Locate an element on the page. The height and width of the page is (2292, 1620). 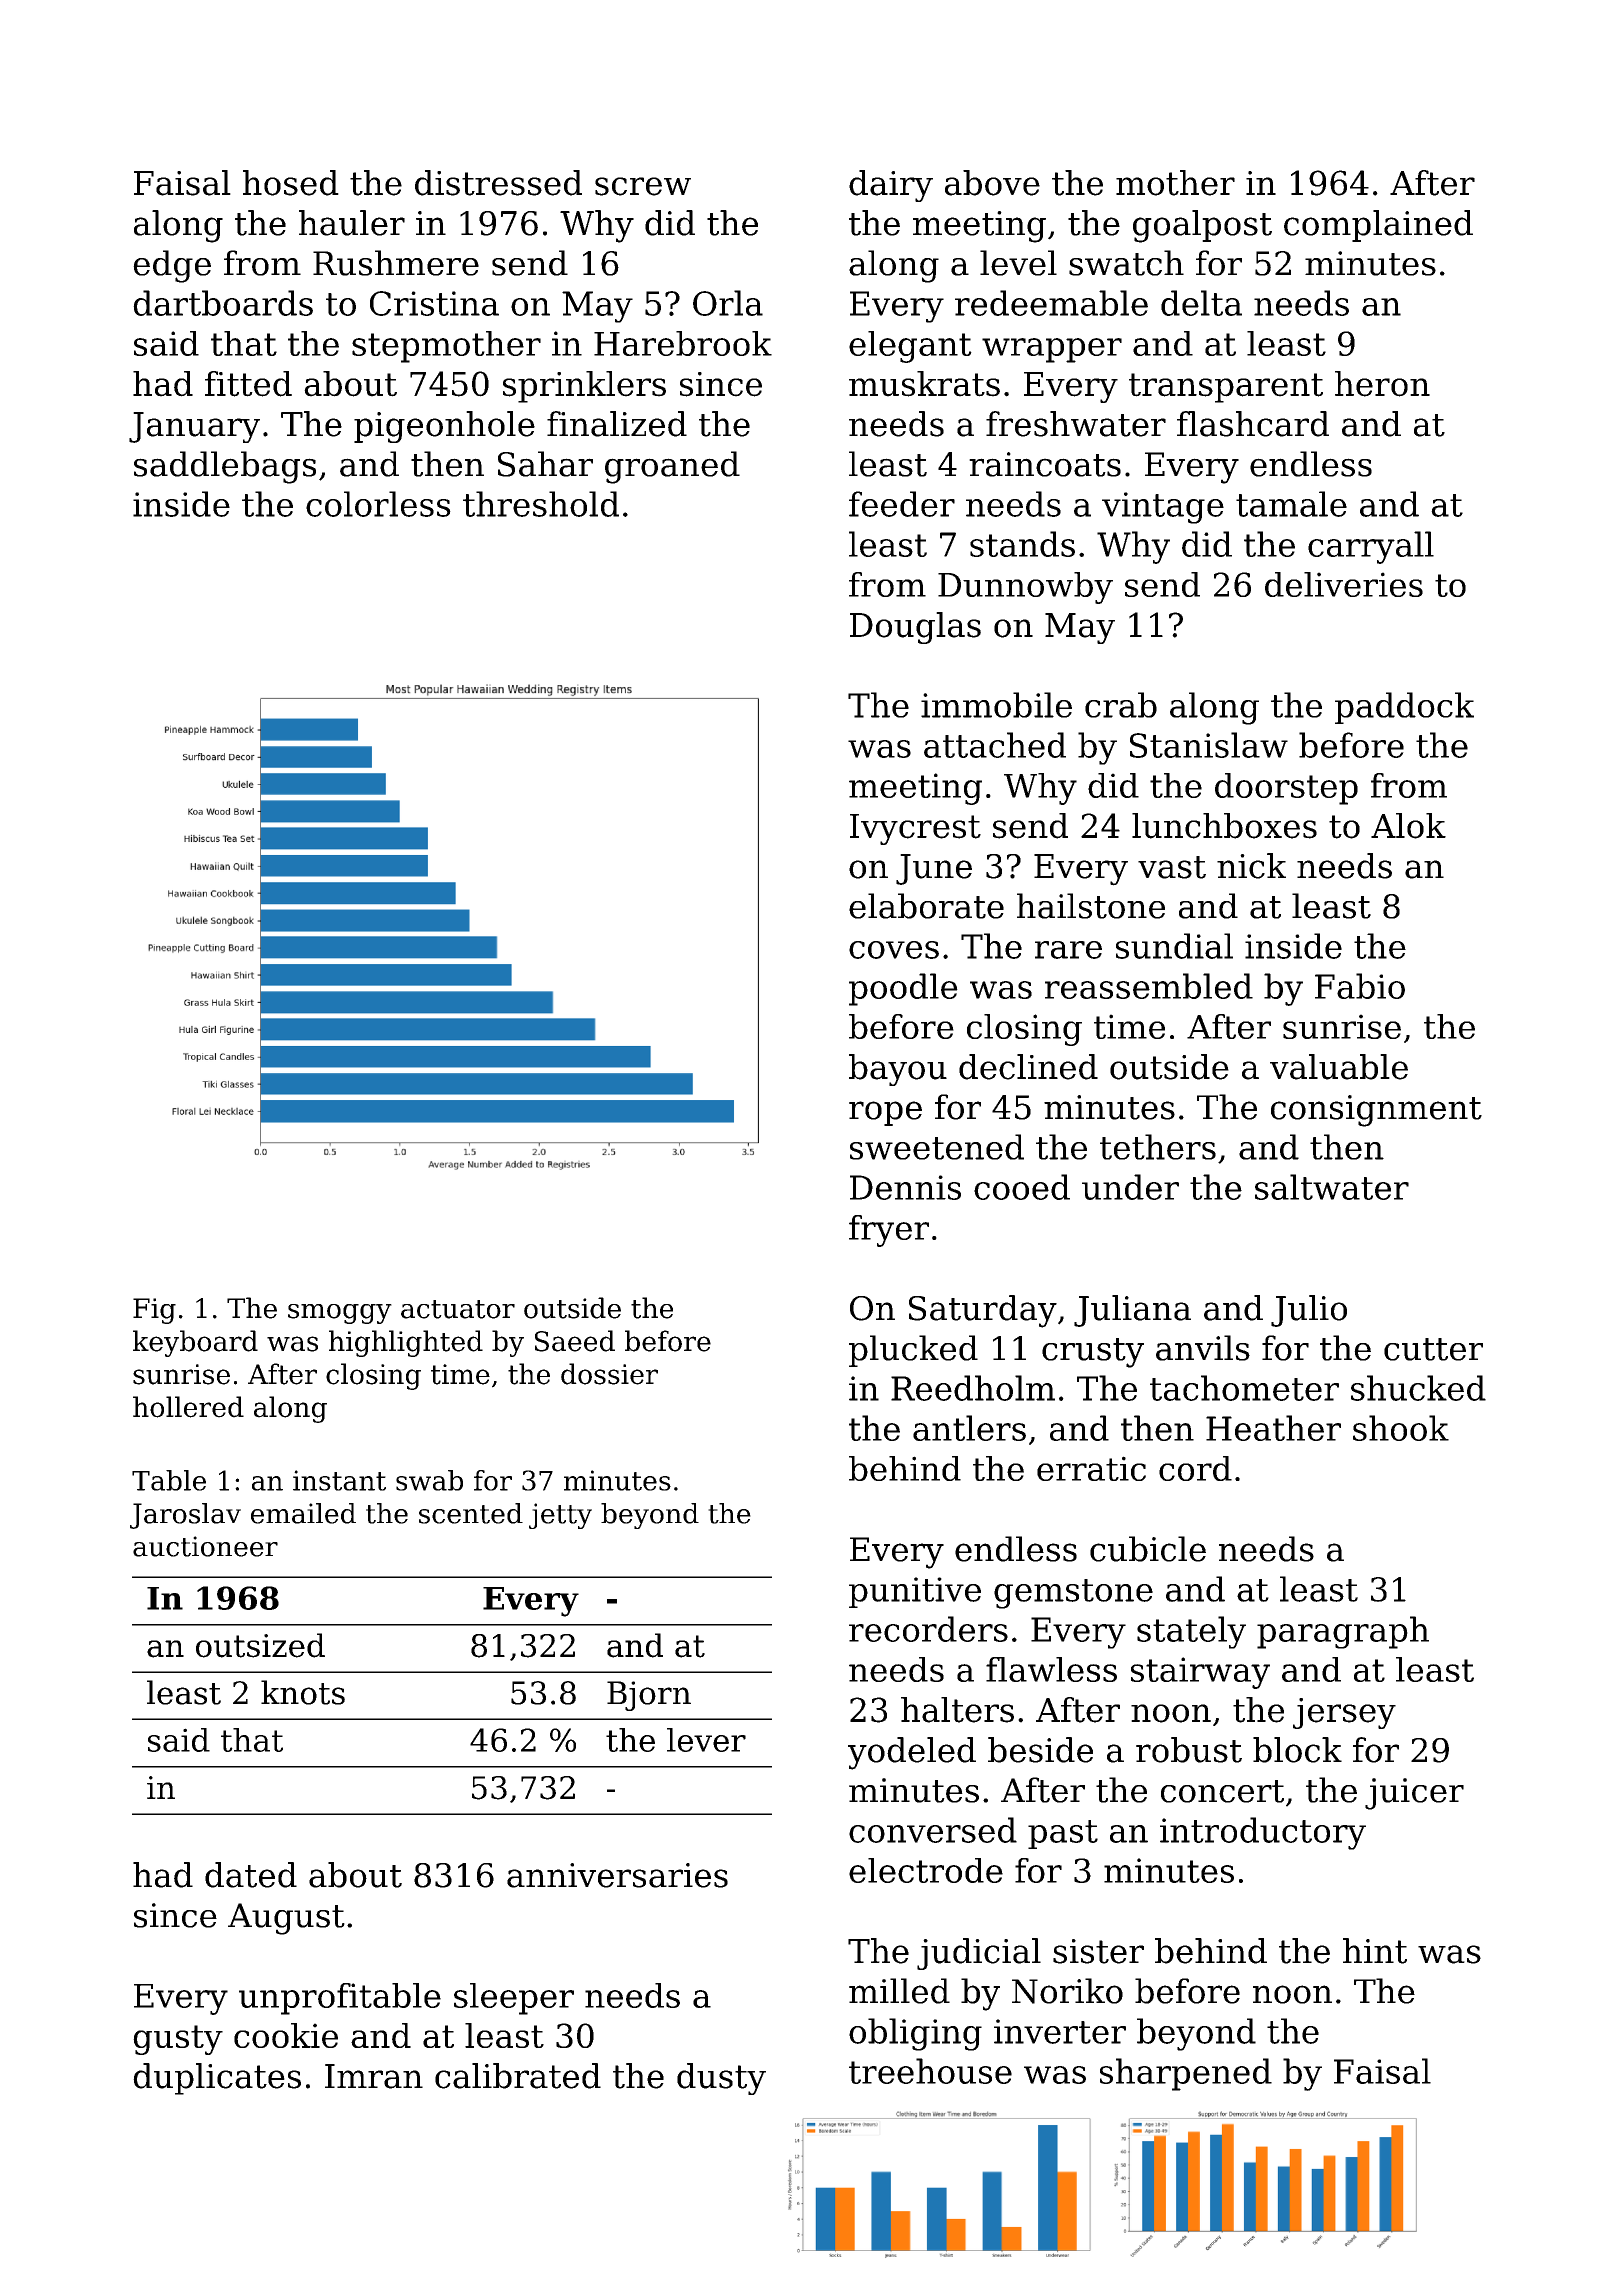
Fabio is located at coordinates (1360, 986).
